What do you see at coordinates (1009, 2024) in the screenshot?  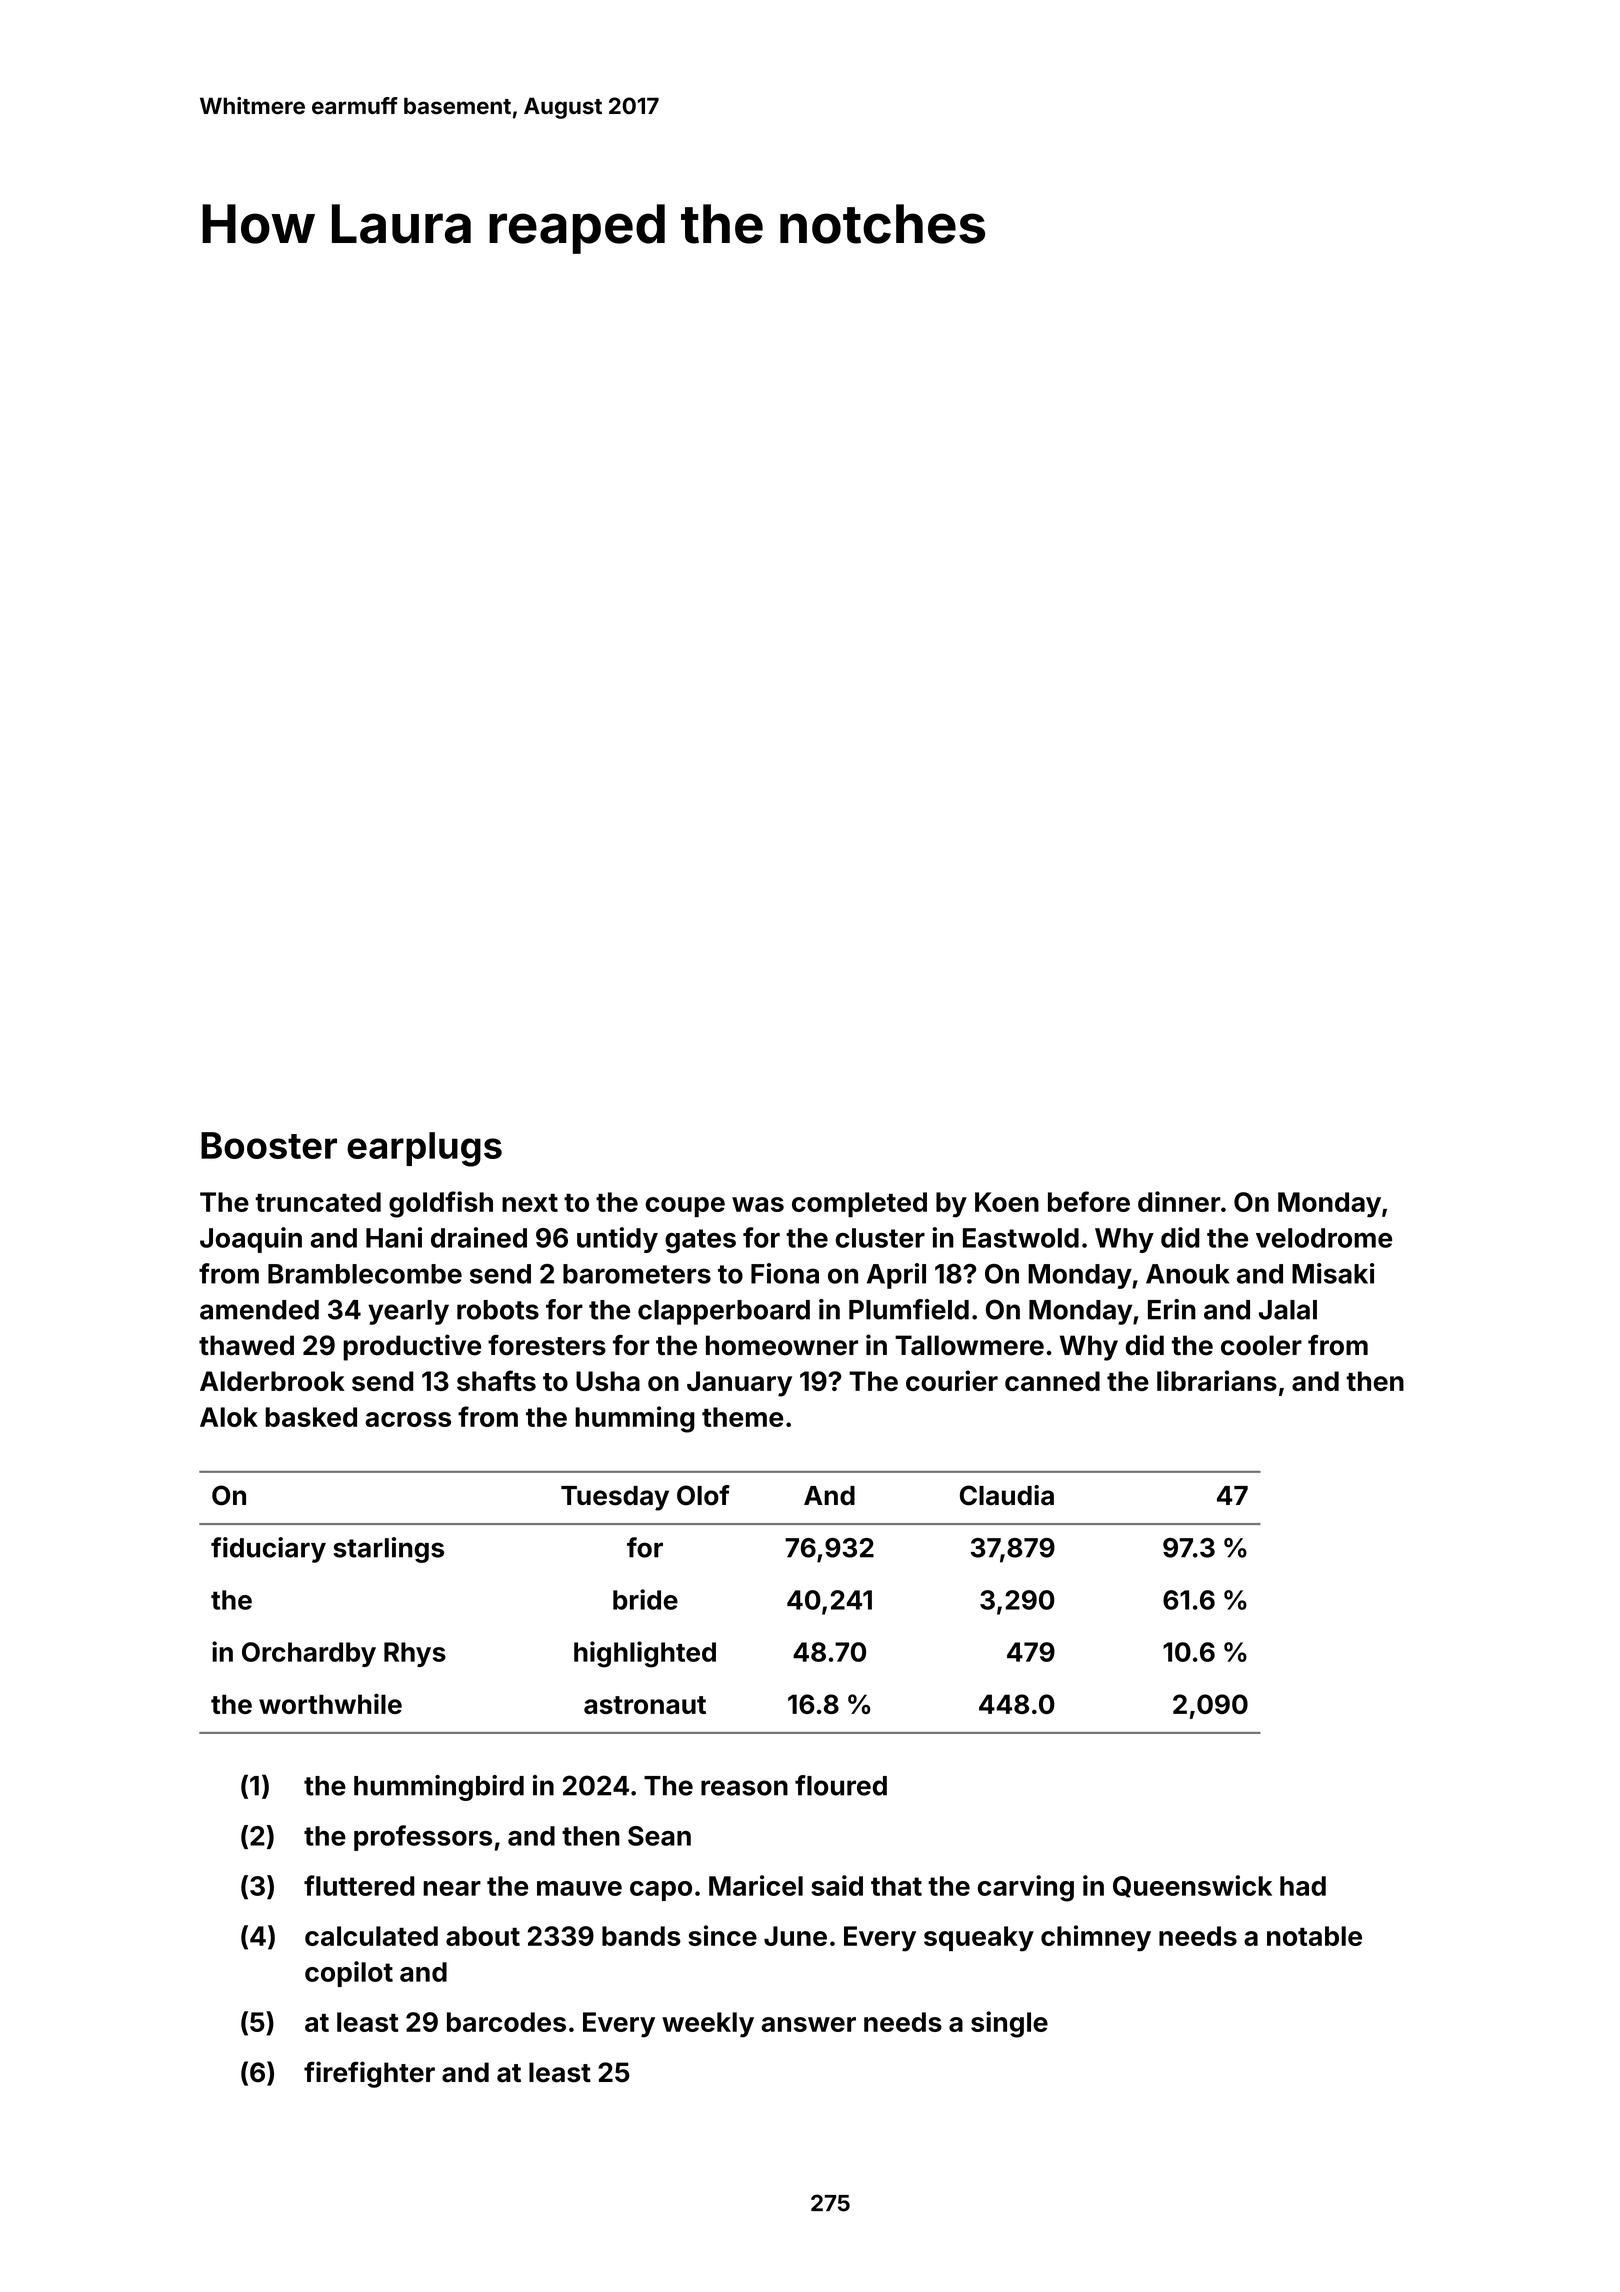 I see `single` at bounding box center [1009, 2024].
